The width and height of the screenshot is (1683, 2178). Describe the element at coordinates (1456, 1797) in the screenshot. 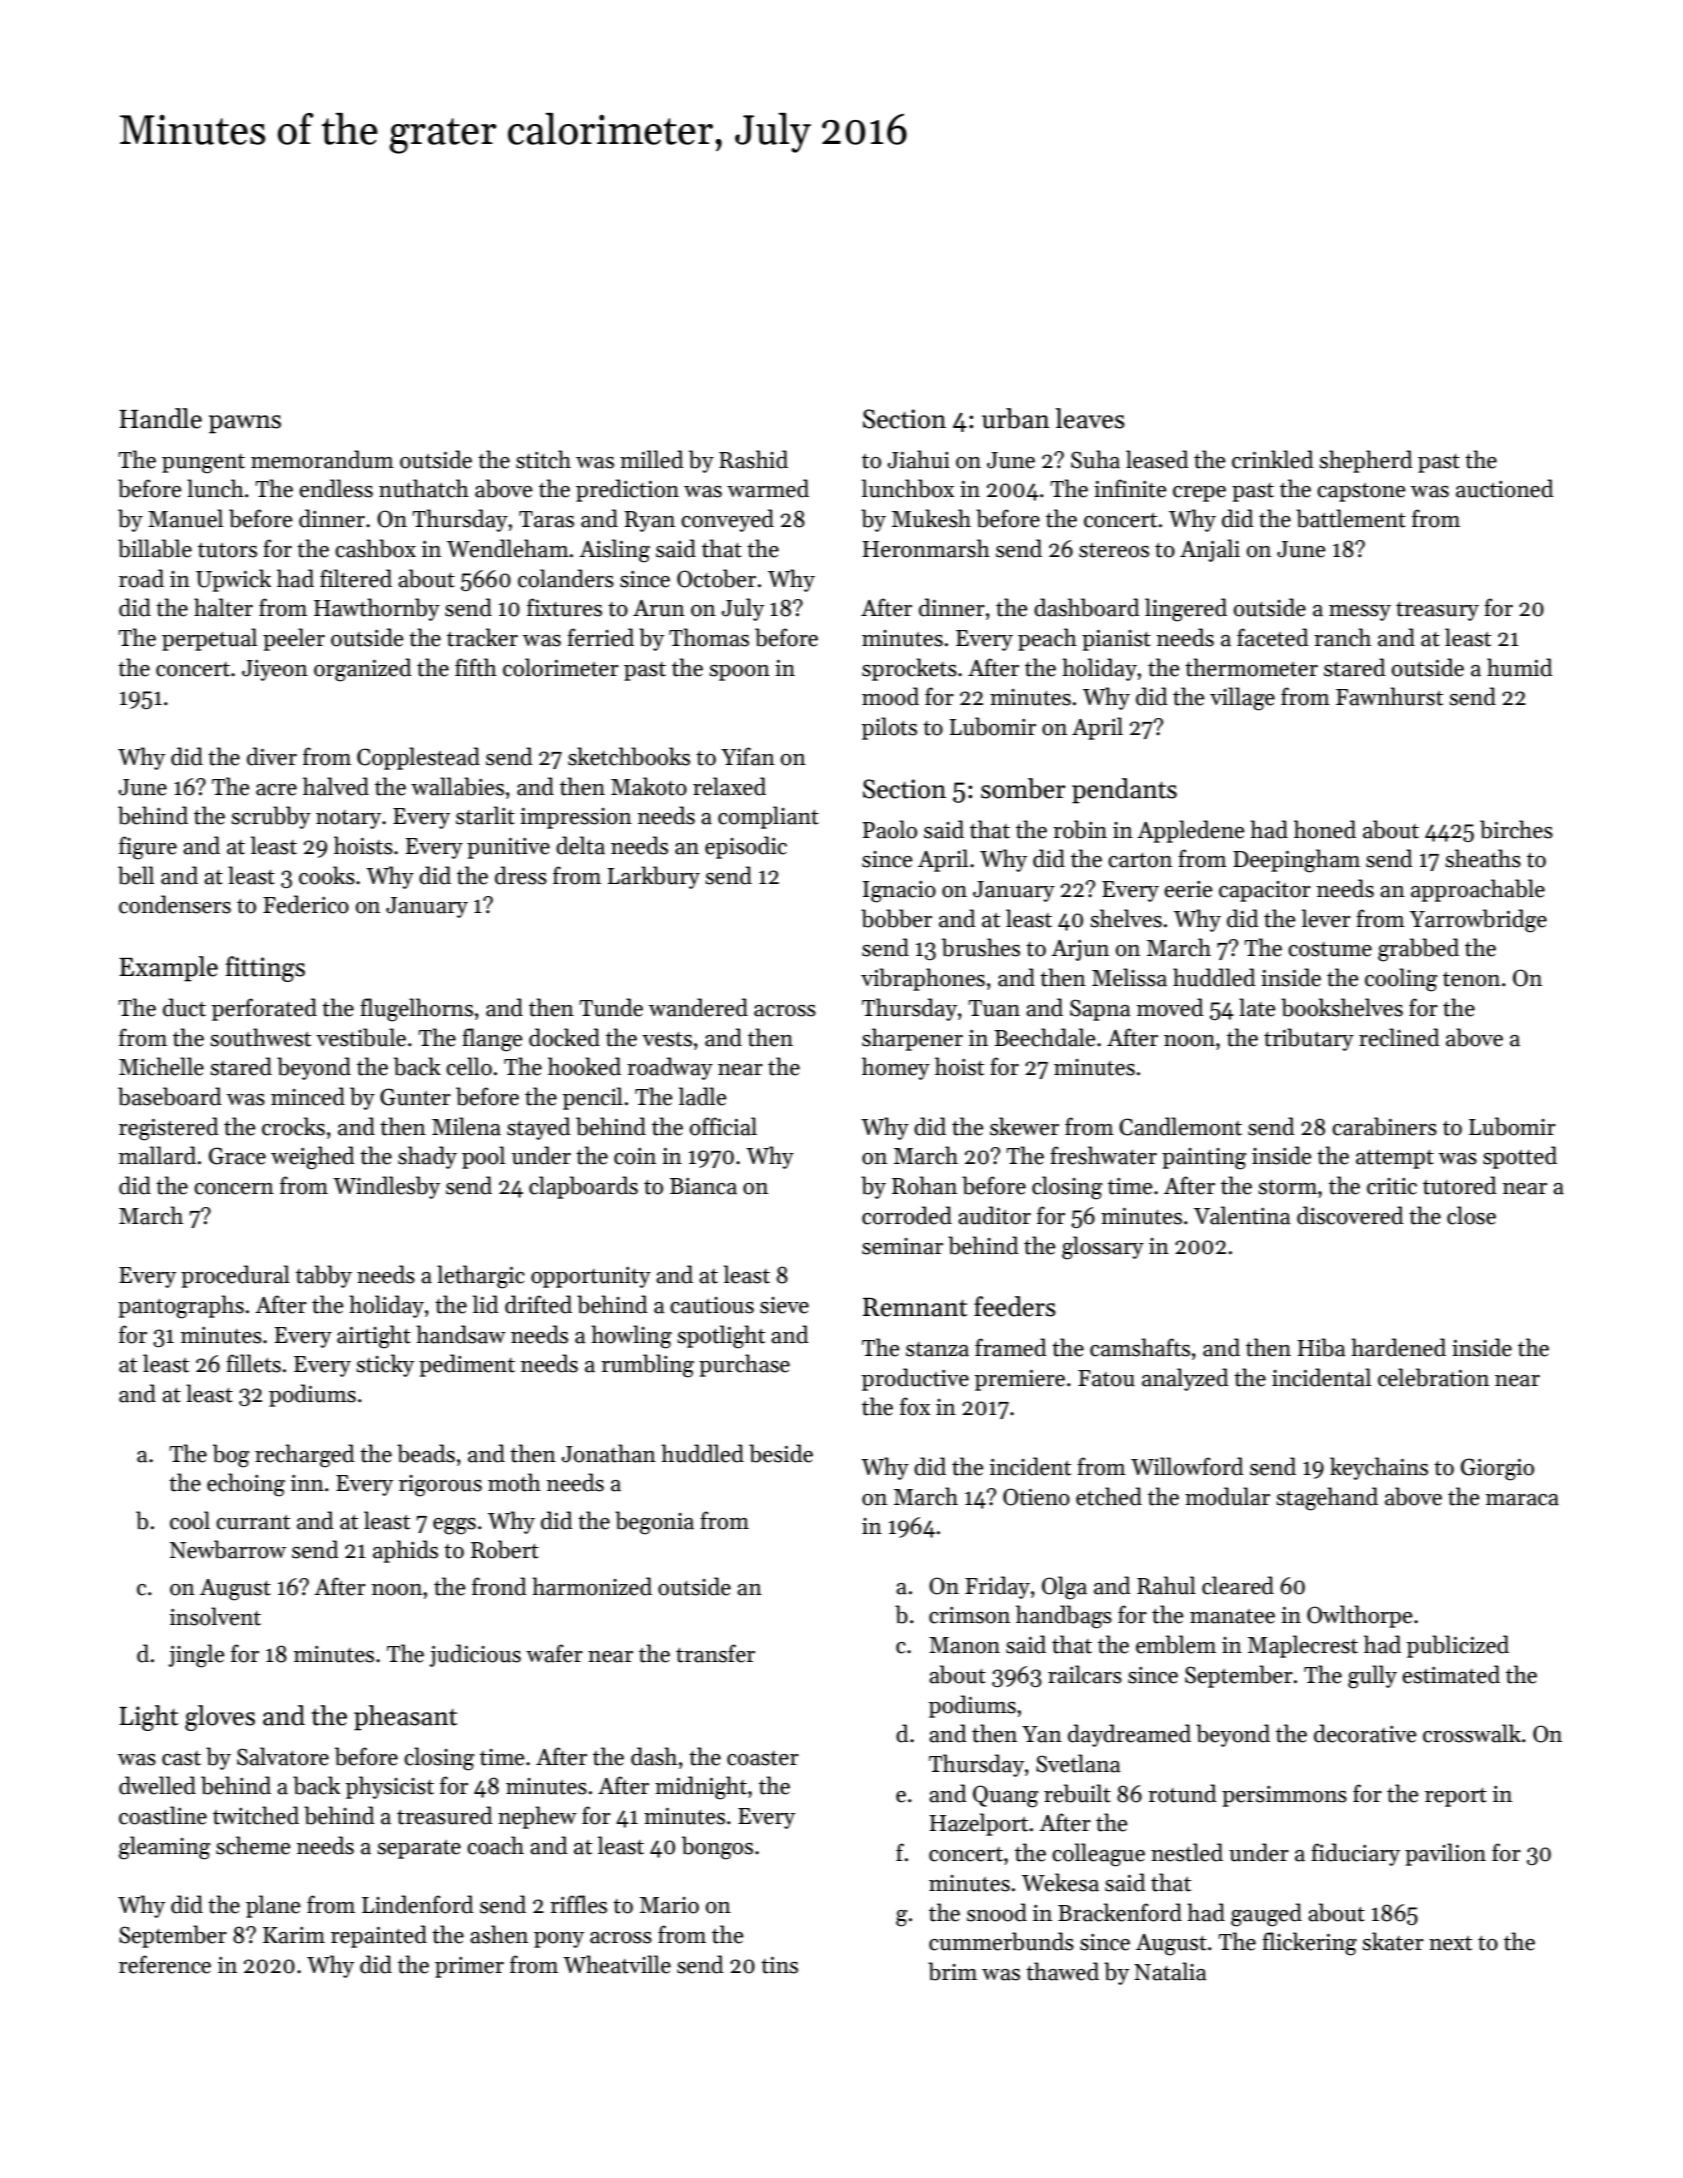

I see `report` at that location.
